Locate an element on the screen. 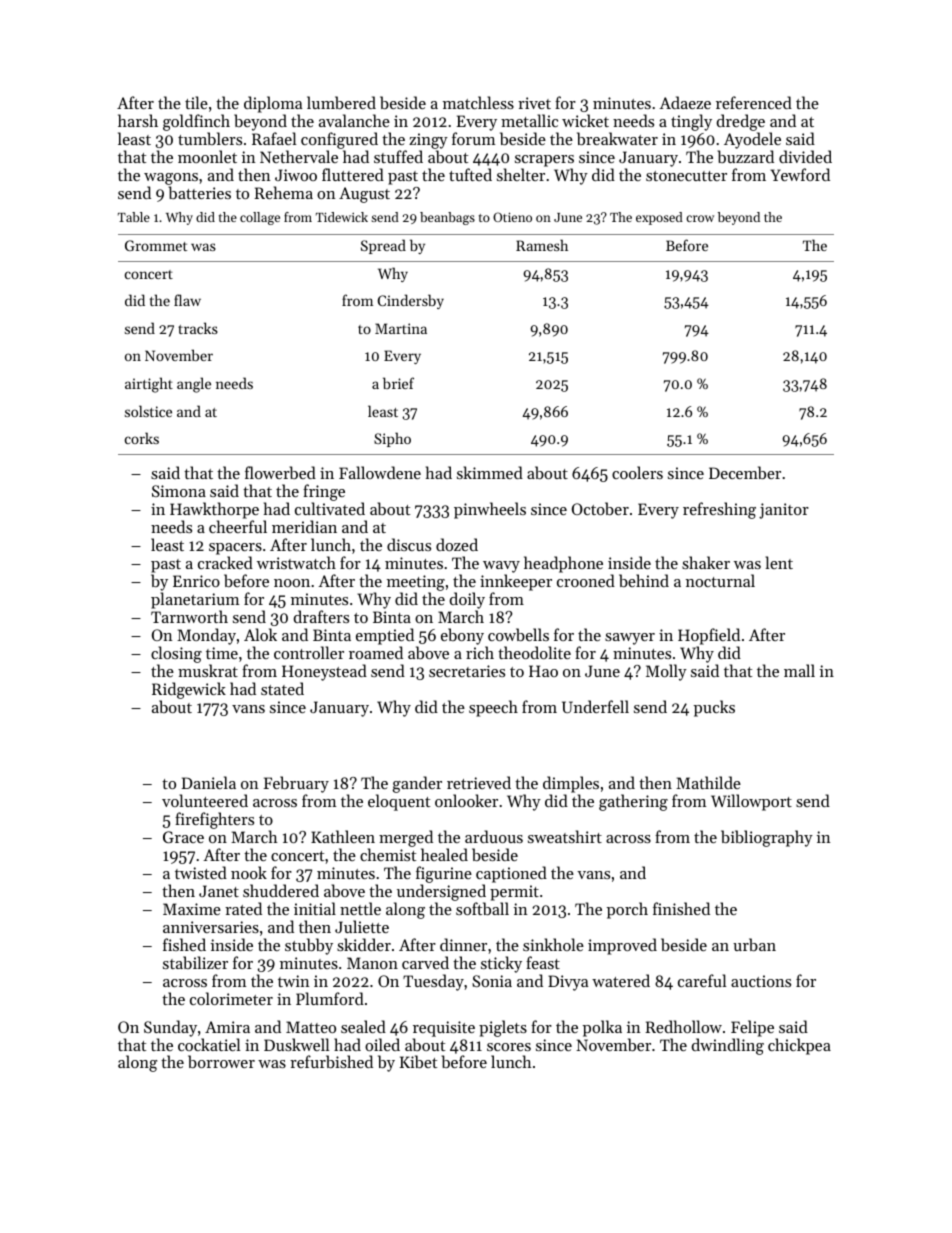 This screenshot has width=952, height=1233. Ramesh is located at coordinates (542, 245).
